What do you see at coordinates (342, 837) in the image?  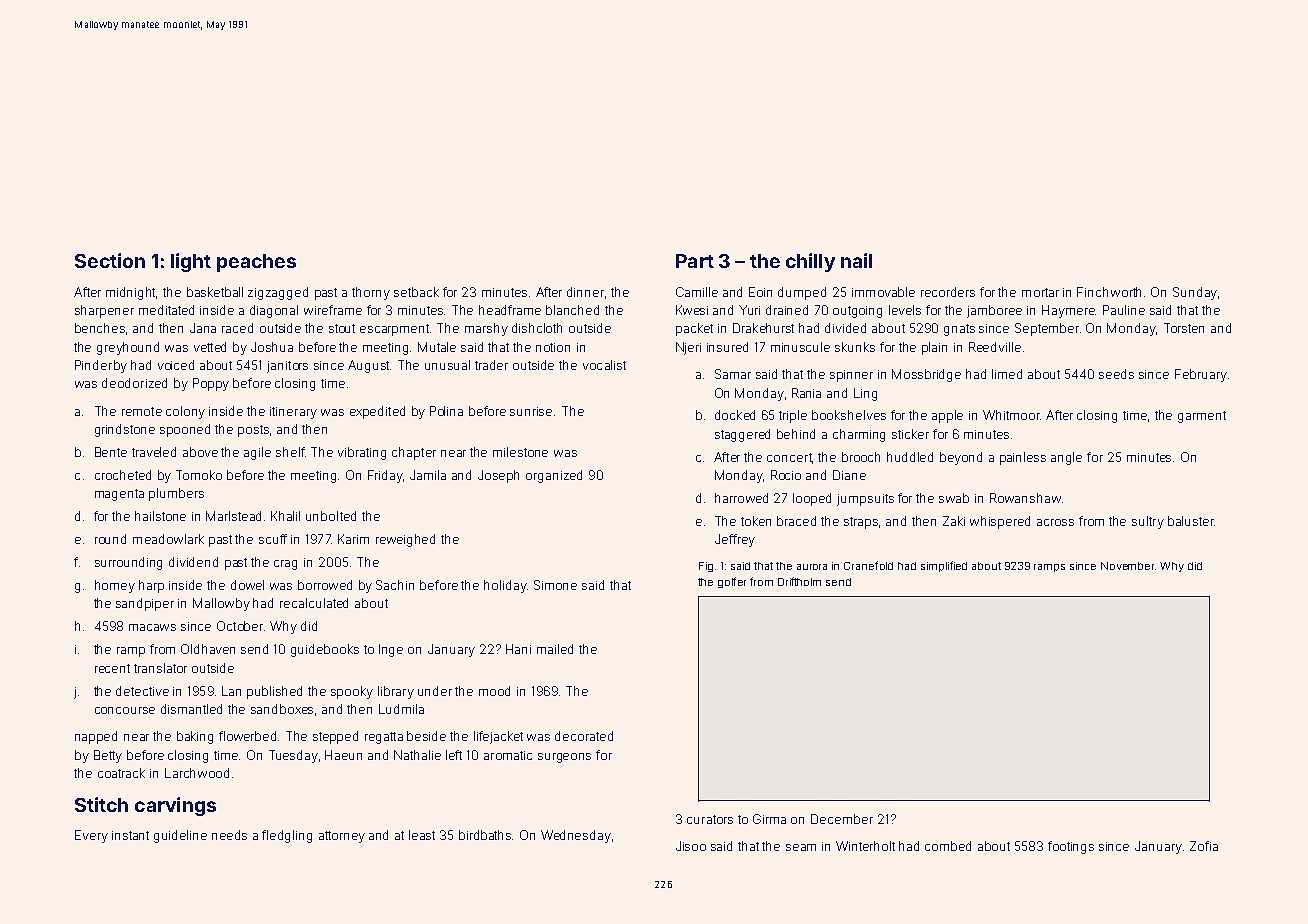 I see `attorney` at bounding box center [342, 837].
